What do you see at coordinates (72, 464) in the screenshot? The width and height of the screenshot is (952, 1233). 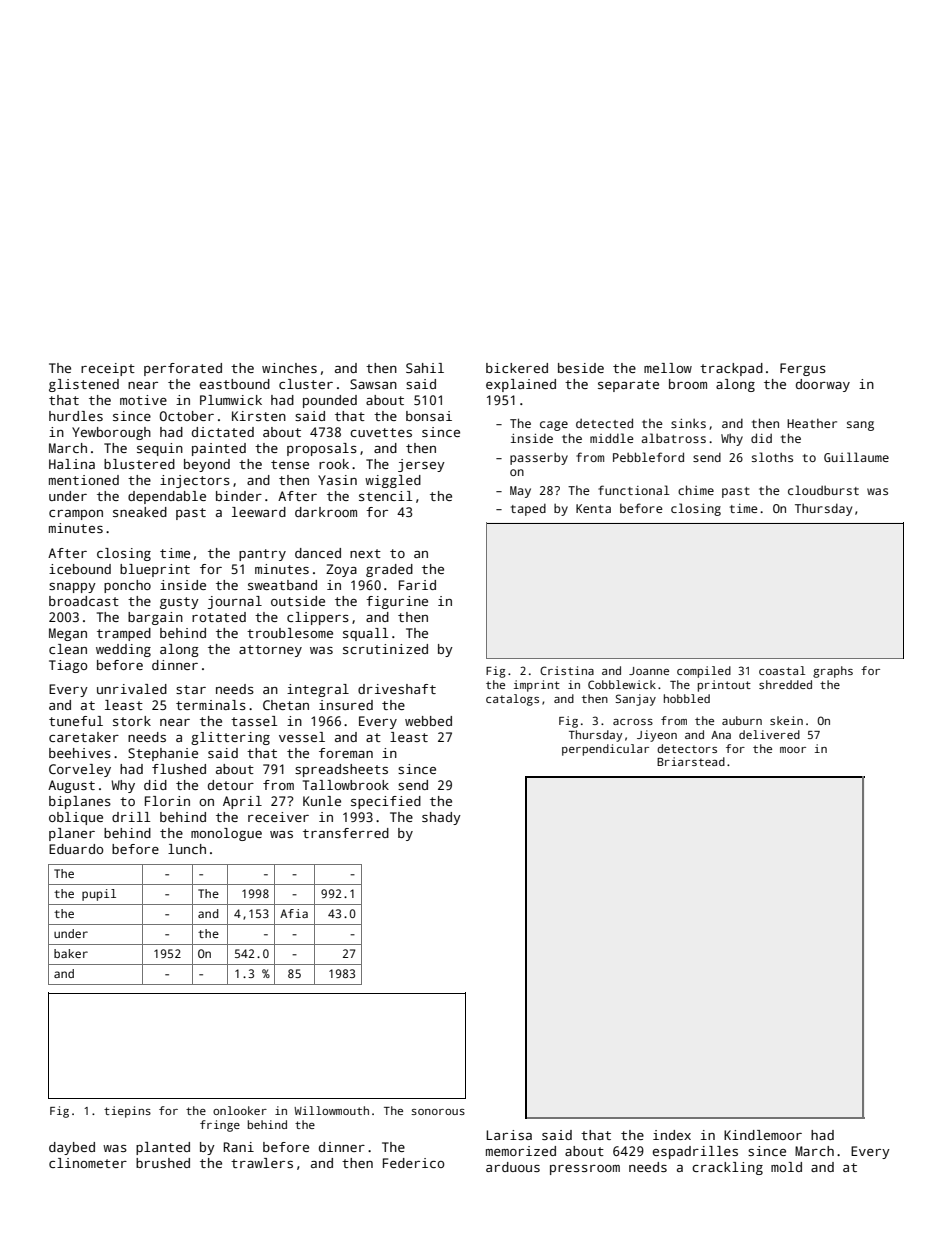 I see `Halina` at bounding box center [72, 464].
